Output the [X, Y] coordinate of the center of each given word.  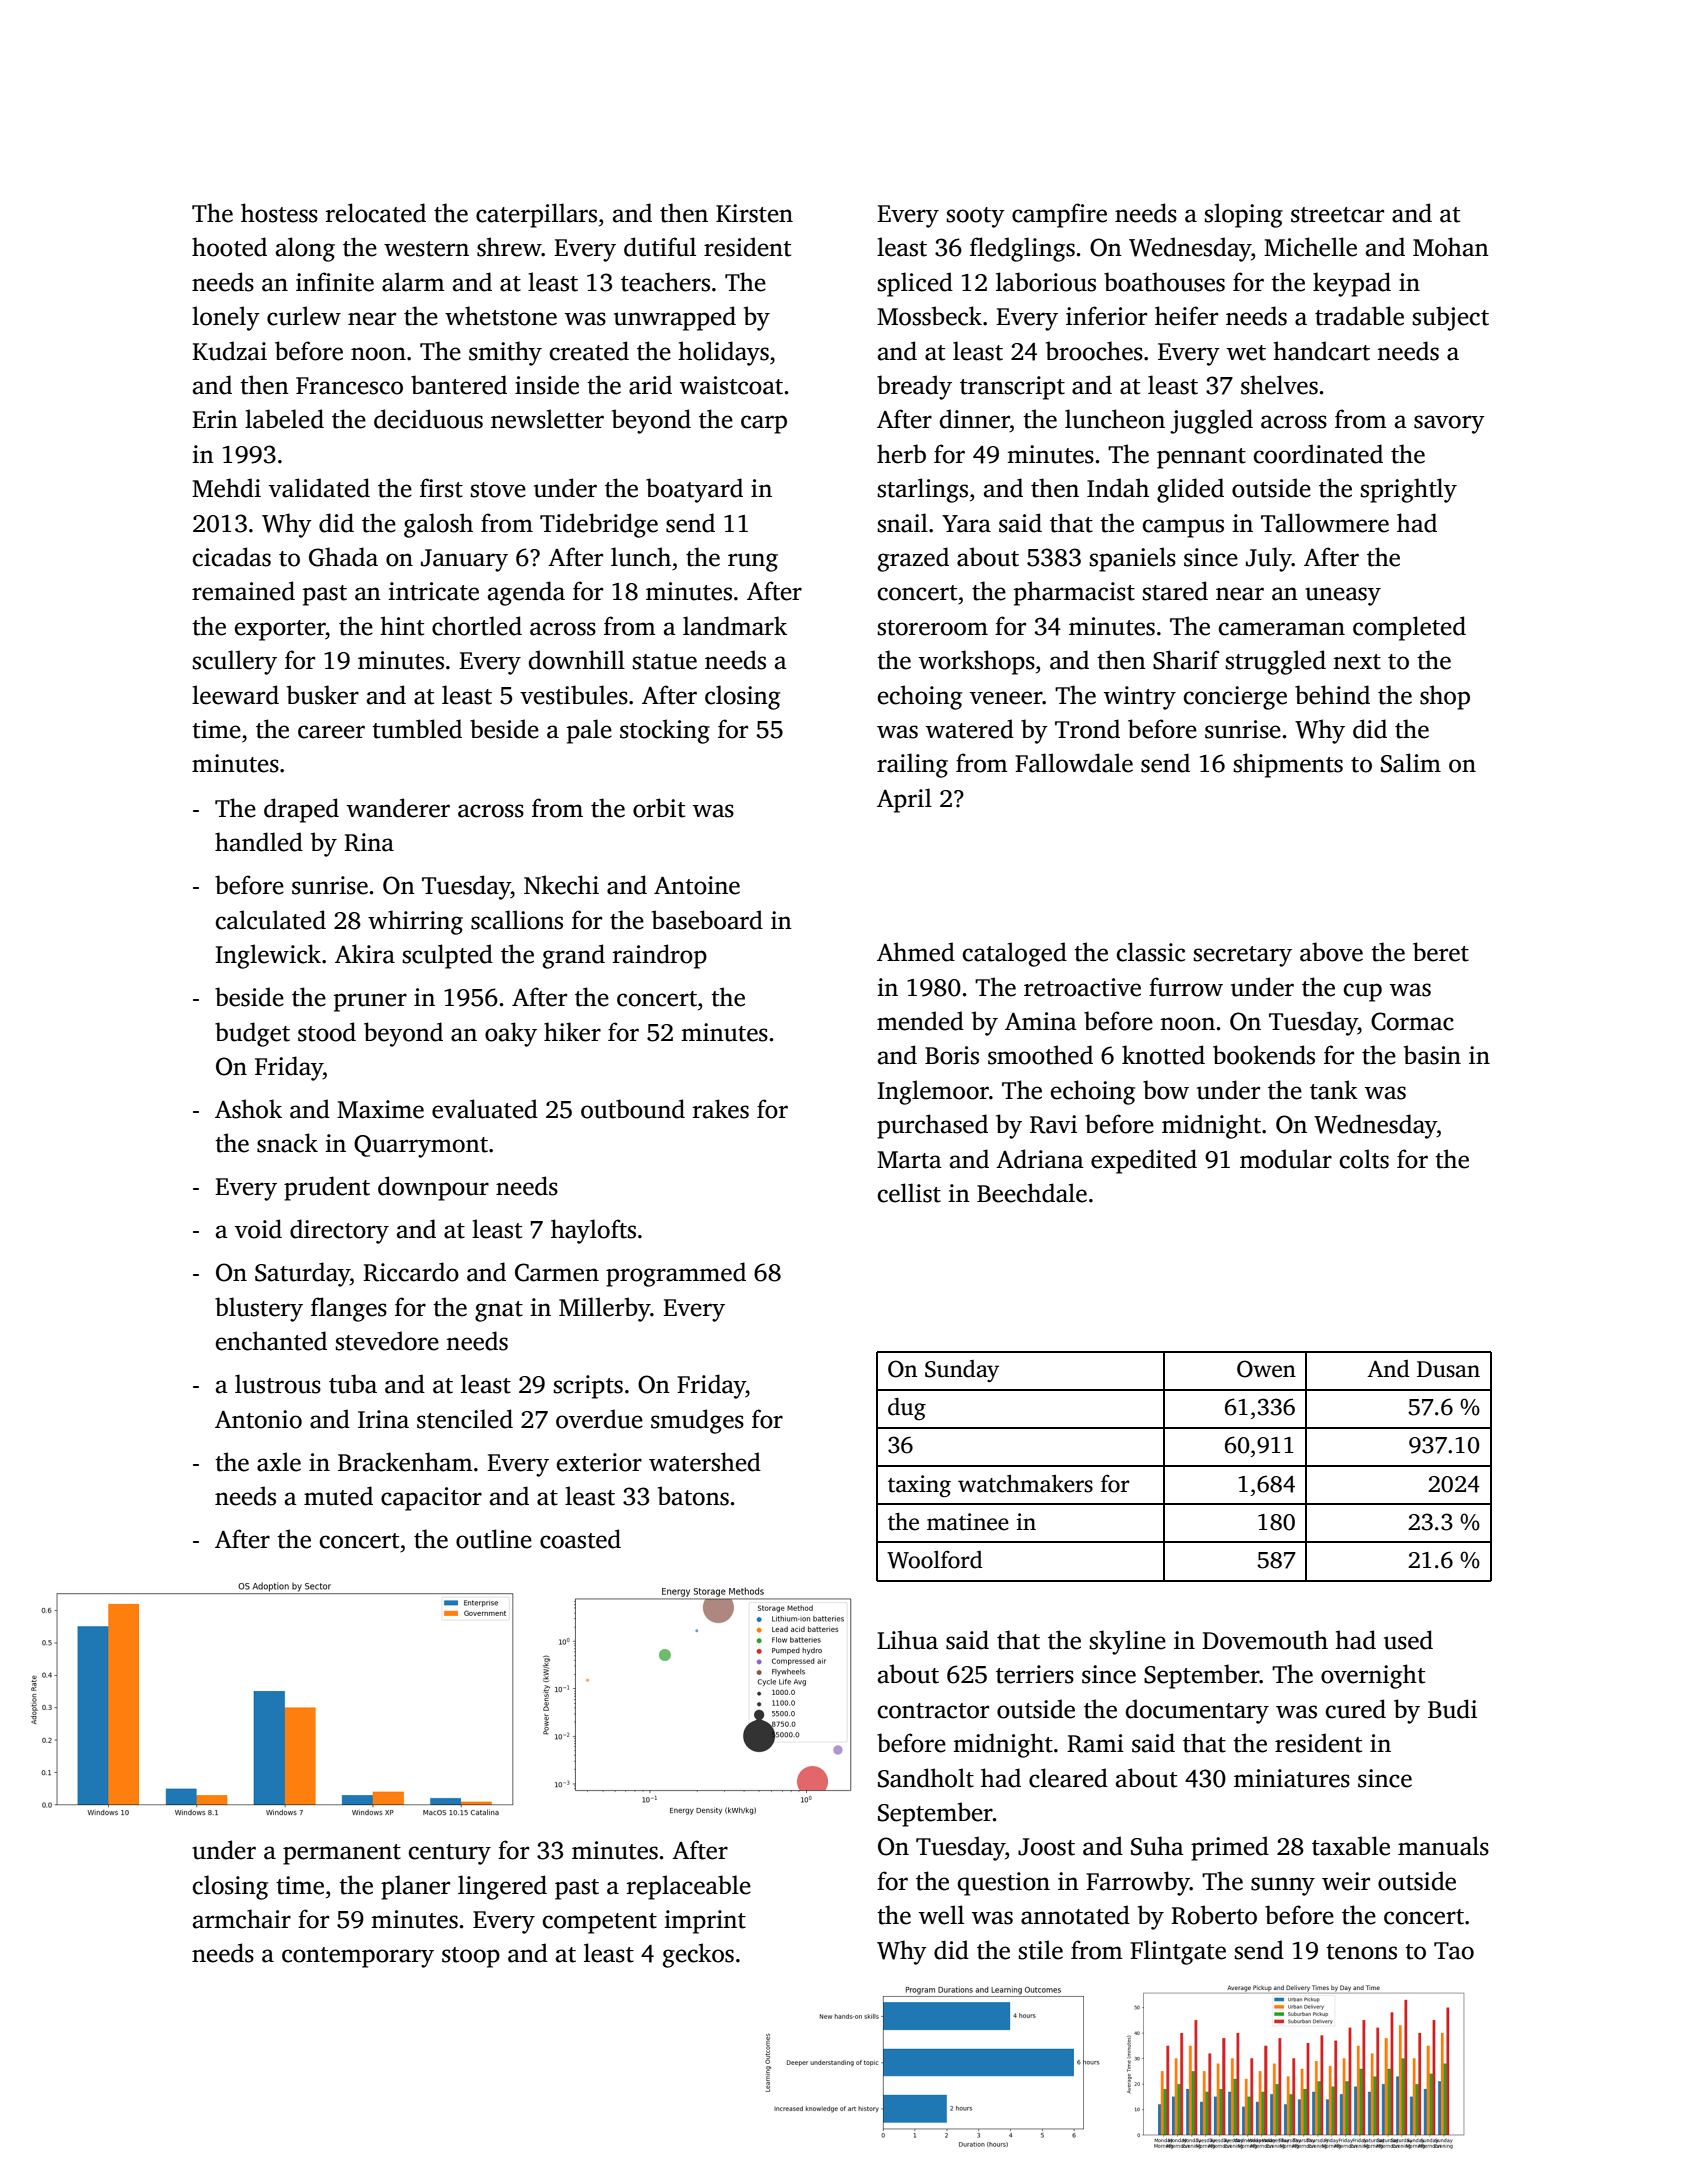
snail [902, 523]
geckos [698, 1955]
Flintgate [1178, 1952]
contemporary [358, 1957]
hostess [279, 213]
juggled [1211, 421]
